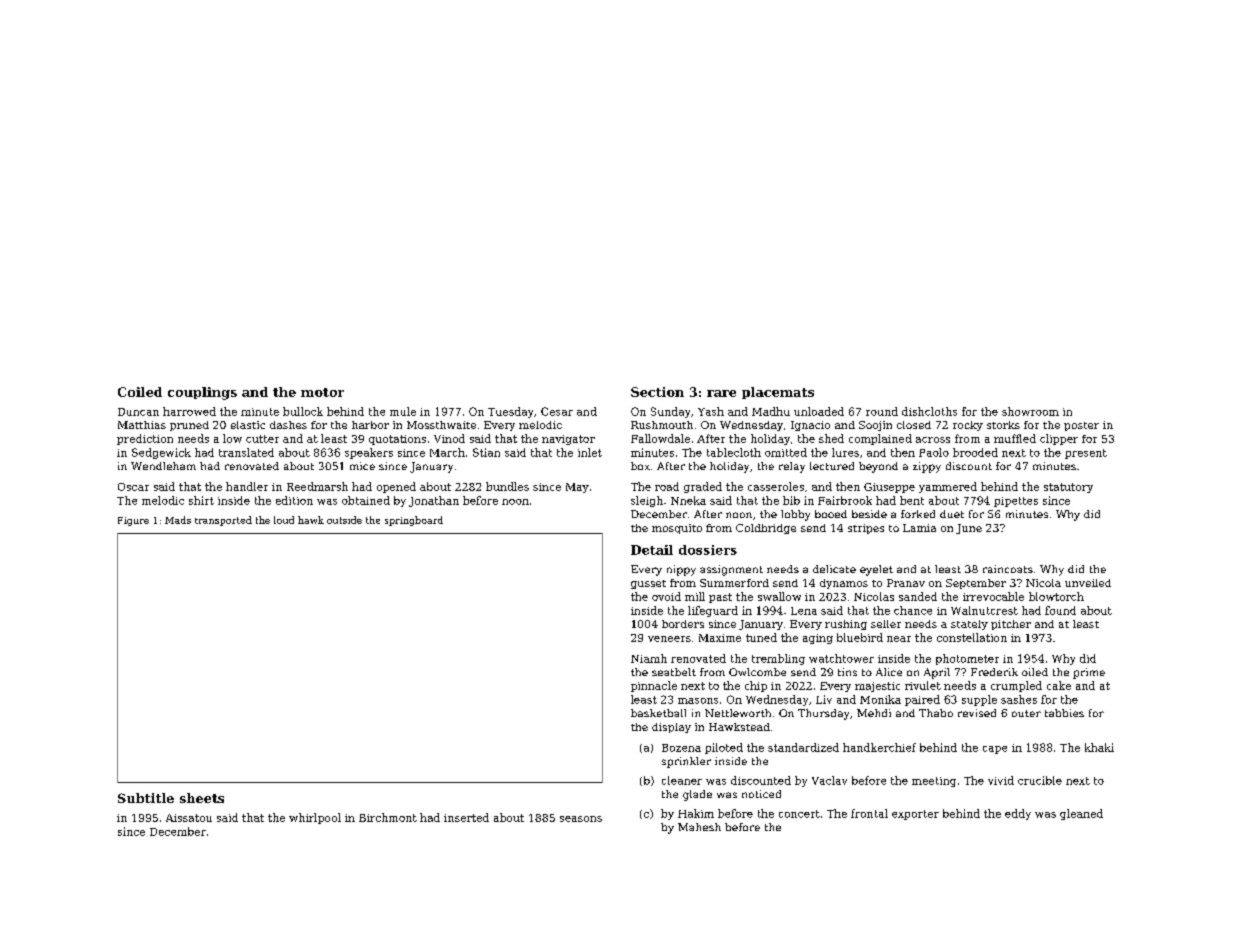  What do you see at coordinates (666, 596) in the screenshot?
I see `ovoid` at bounding box center [666, 596].
